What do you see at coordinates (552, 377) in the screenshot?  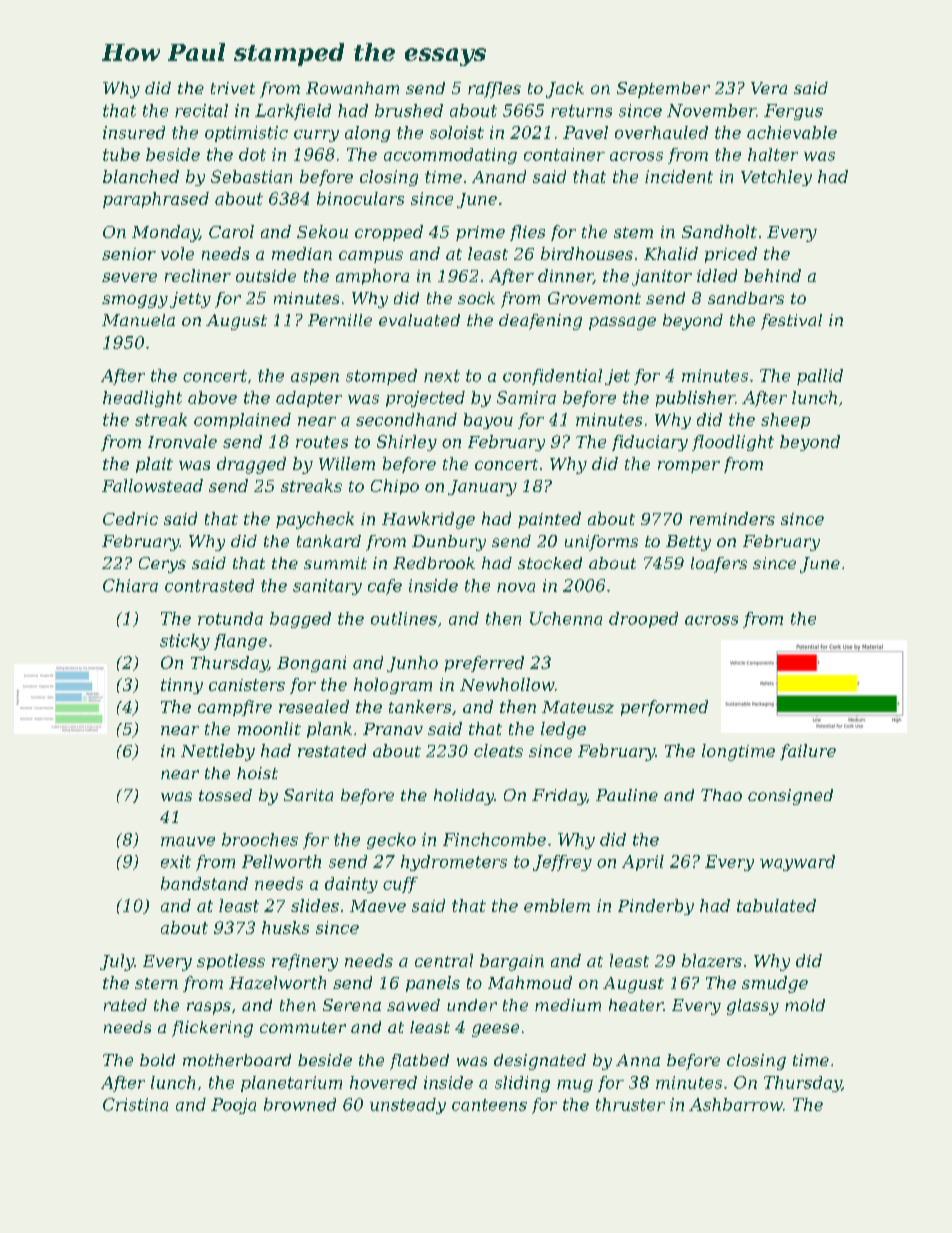 I see `confidential` at bounding box center [552, 377].
